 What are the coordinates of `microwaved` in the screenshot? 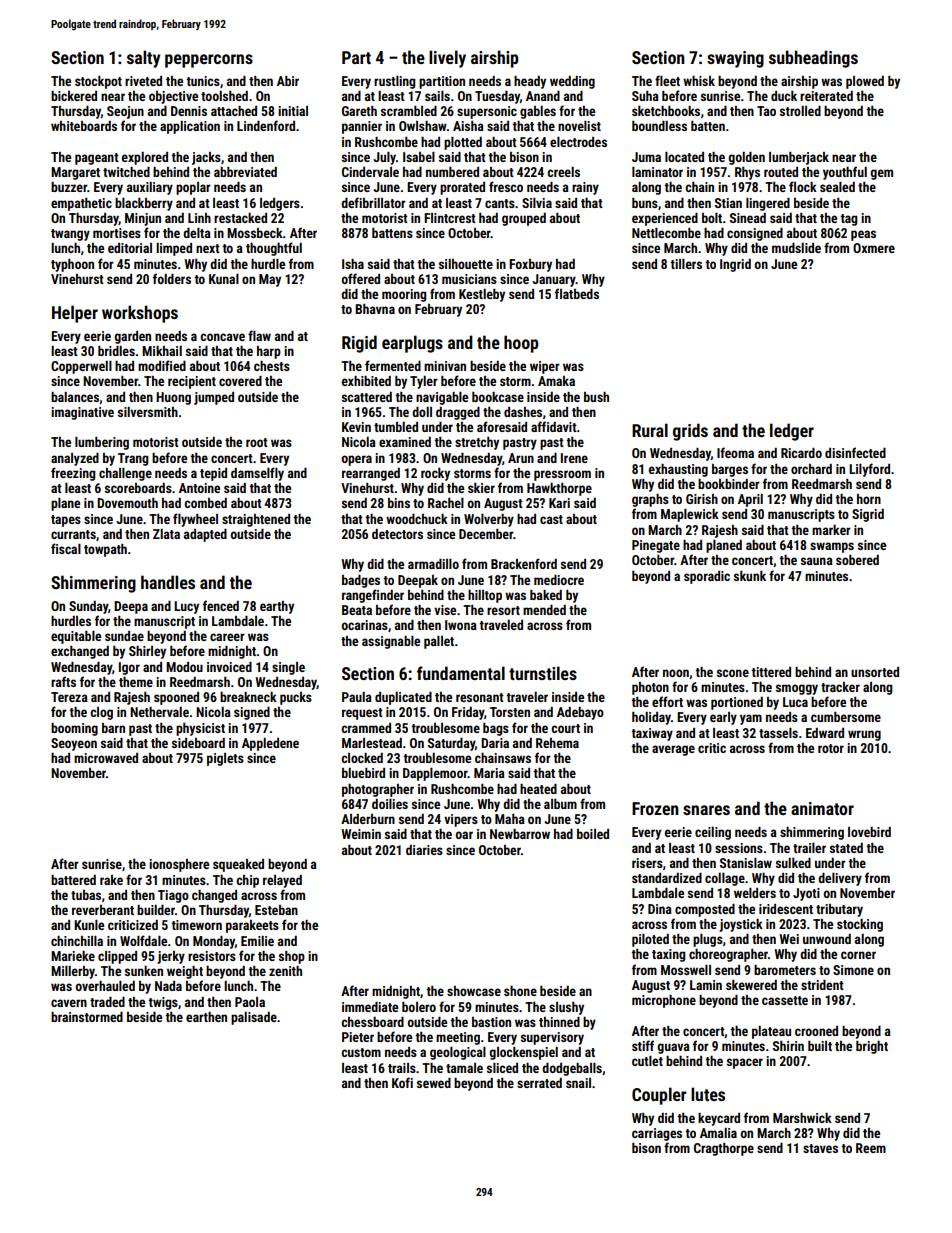 It's located at (106, 758).
